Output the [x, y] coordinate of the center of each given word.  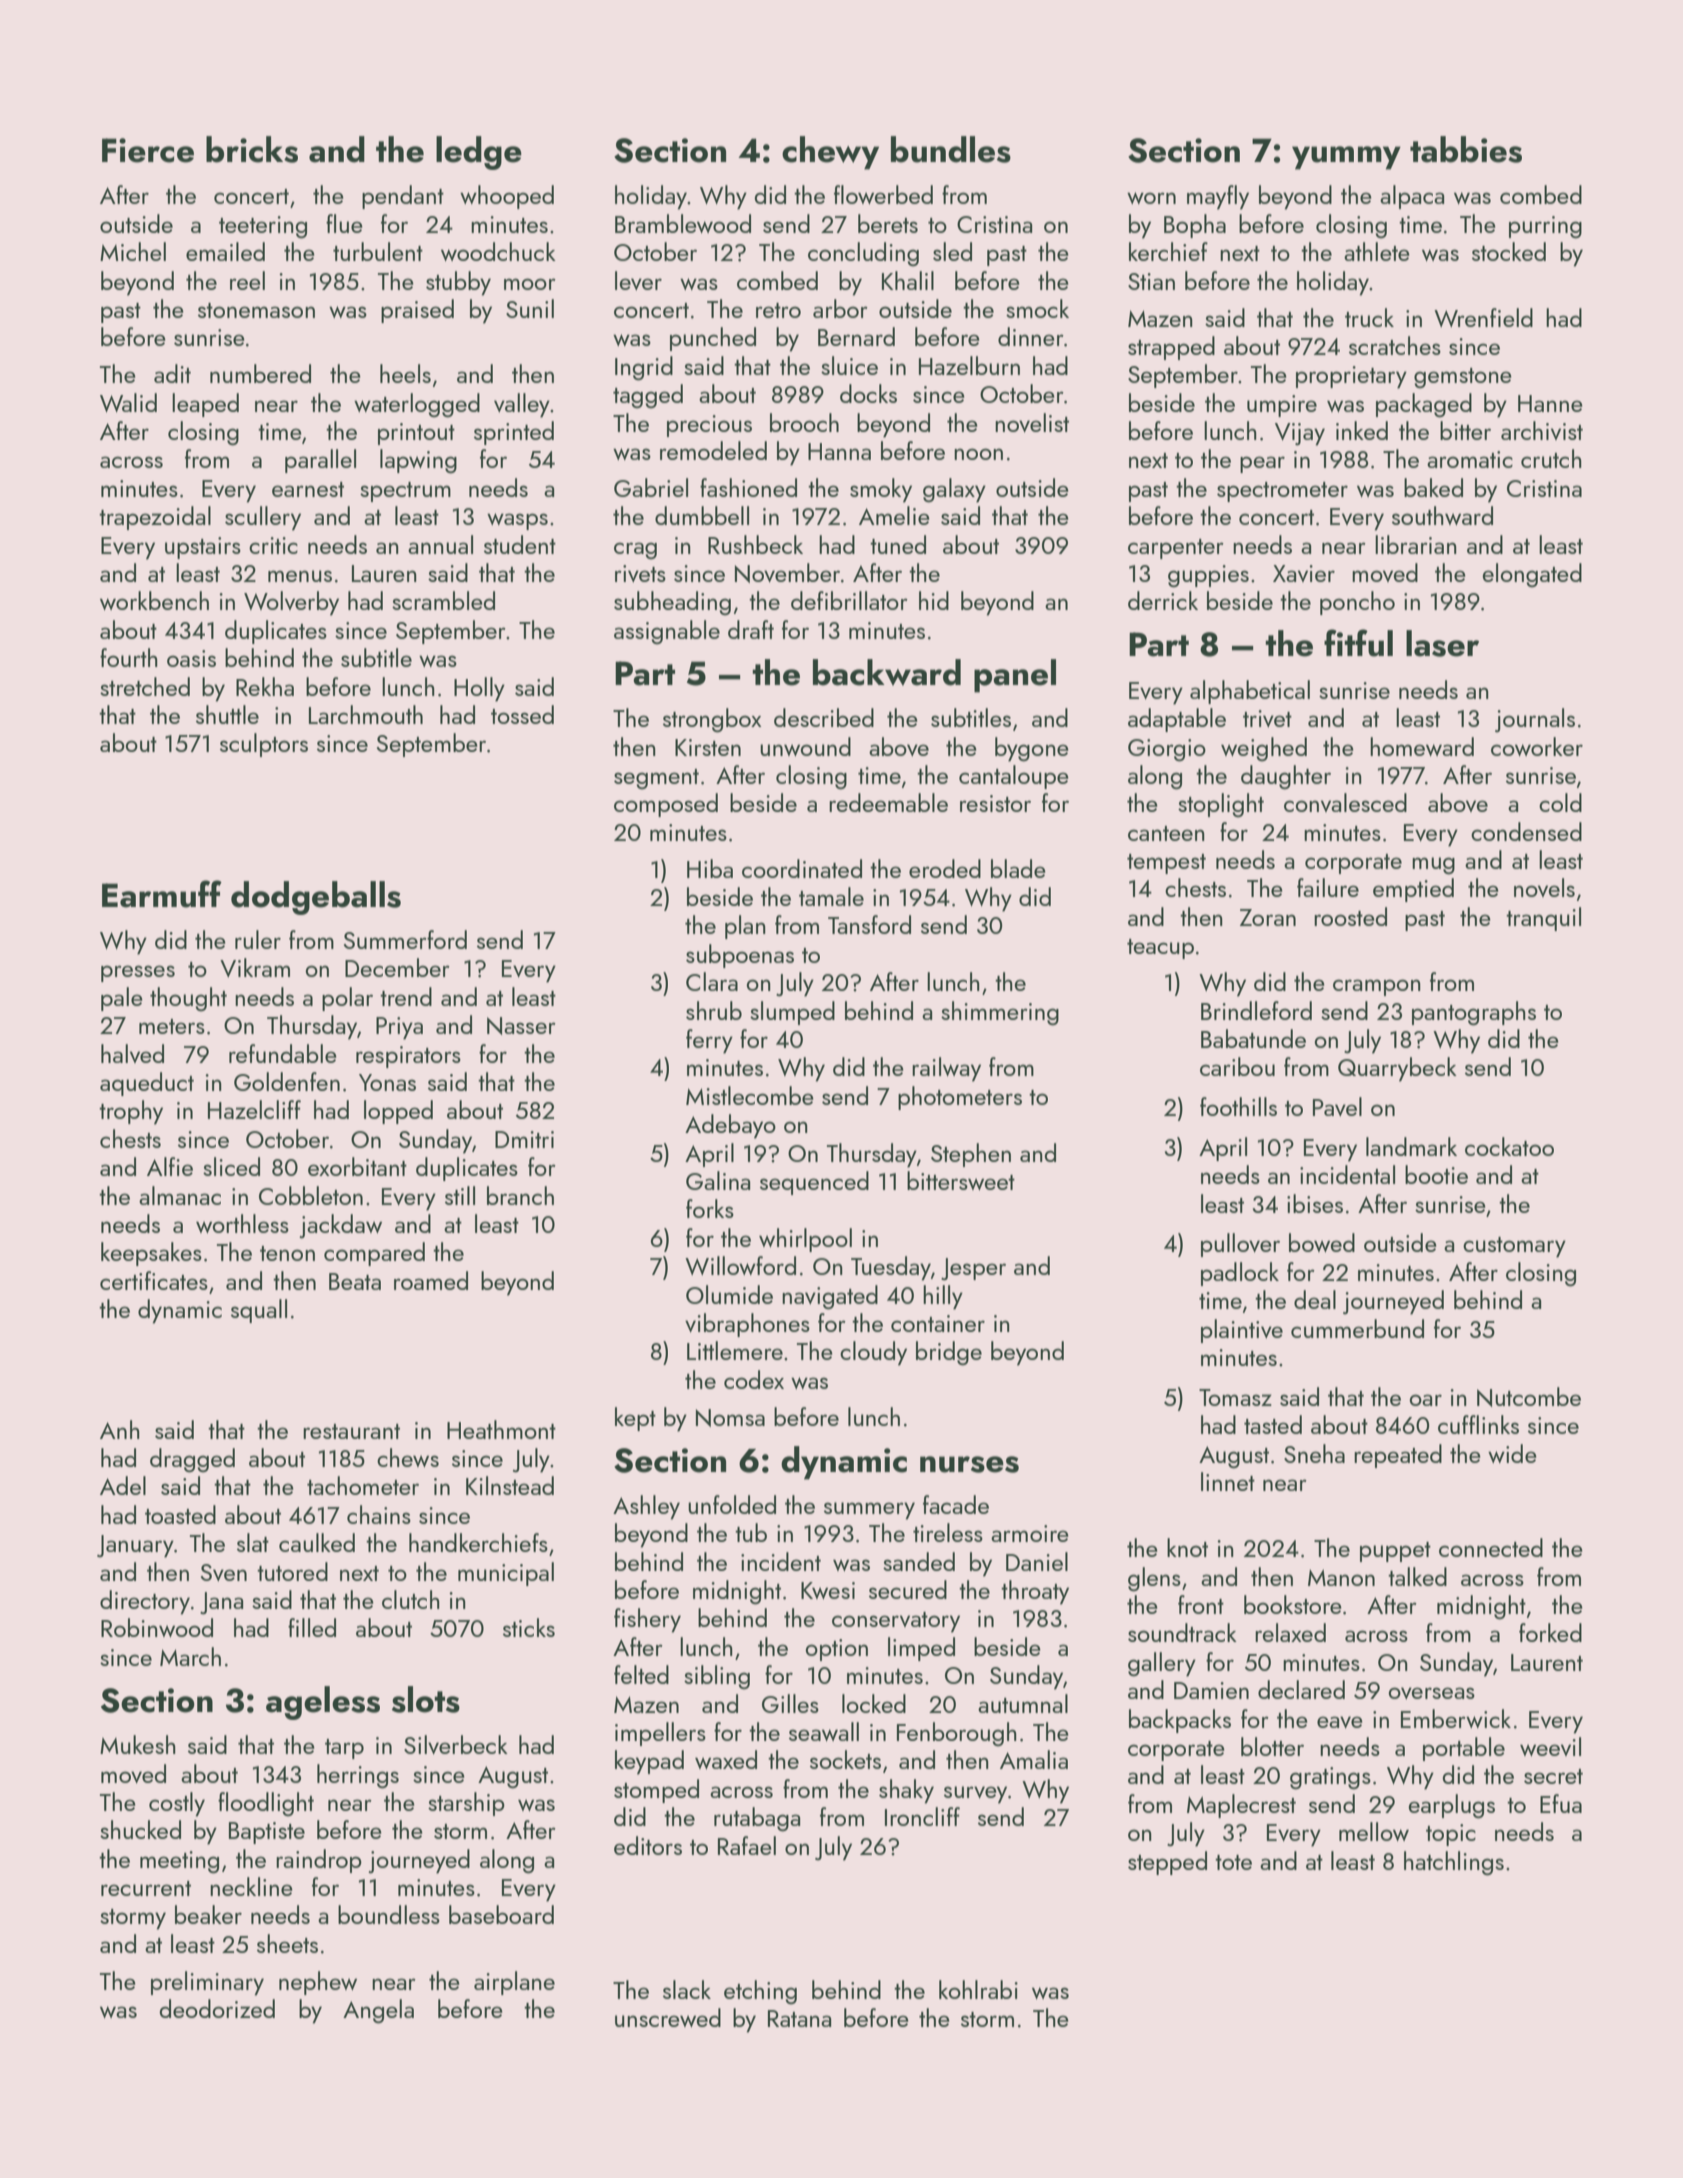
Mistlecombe [750, 1095]
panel [1015, 676]
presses [138, 973]
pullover [1240, 1245]
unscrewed [668, 2017]
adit [172, 373]
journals [1535, 720]
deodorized [217, 2008]
